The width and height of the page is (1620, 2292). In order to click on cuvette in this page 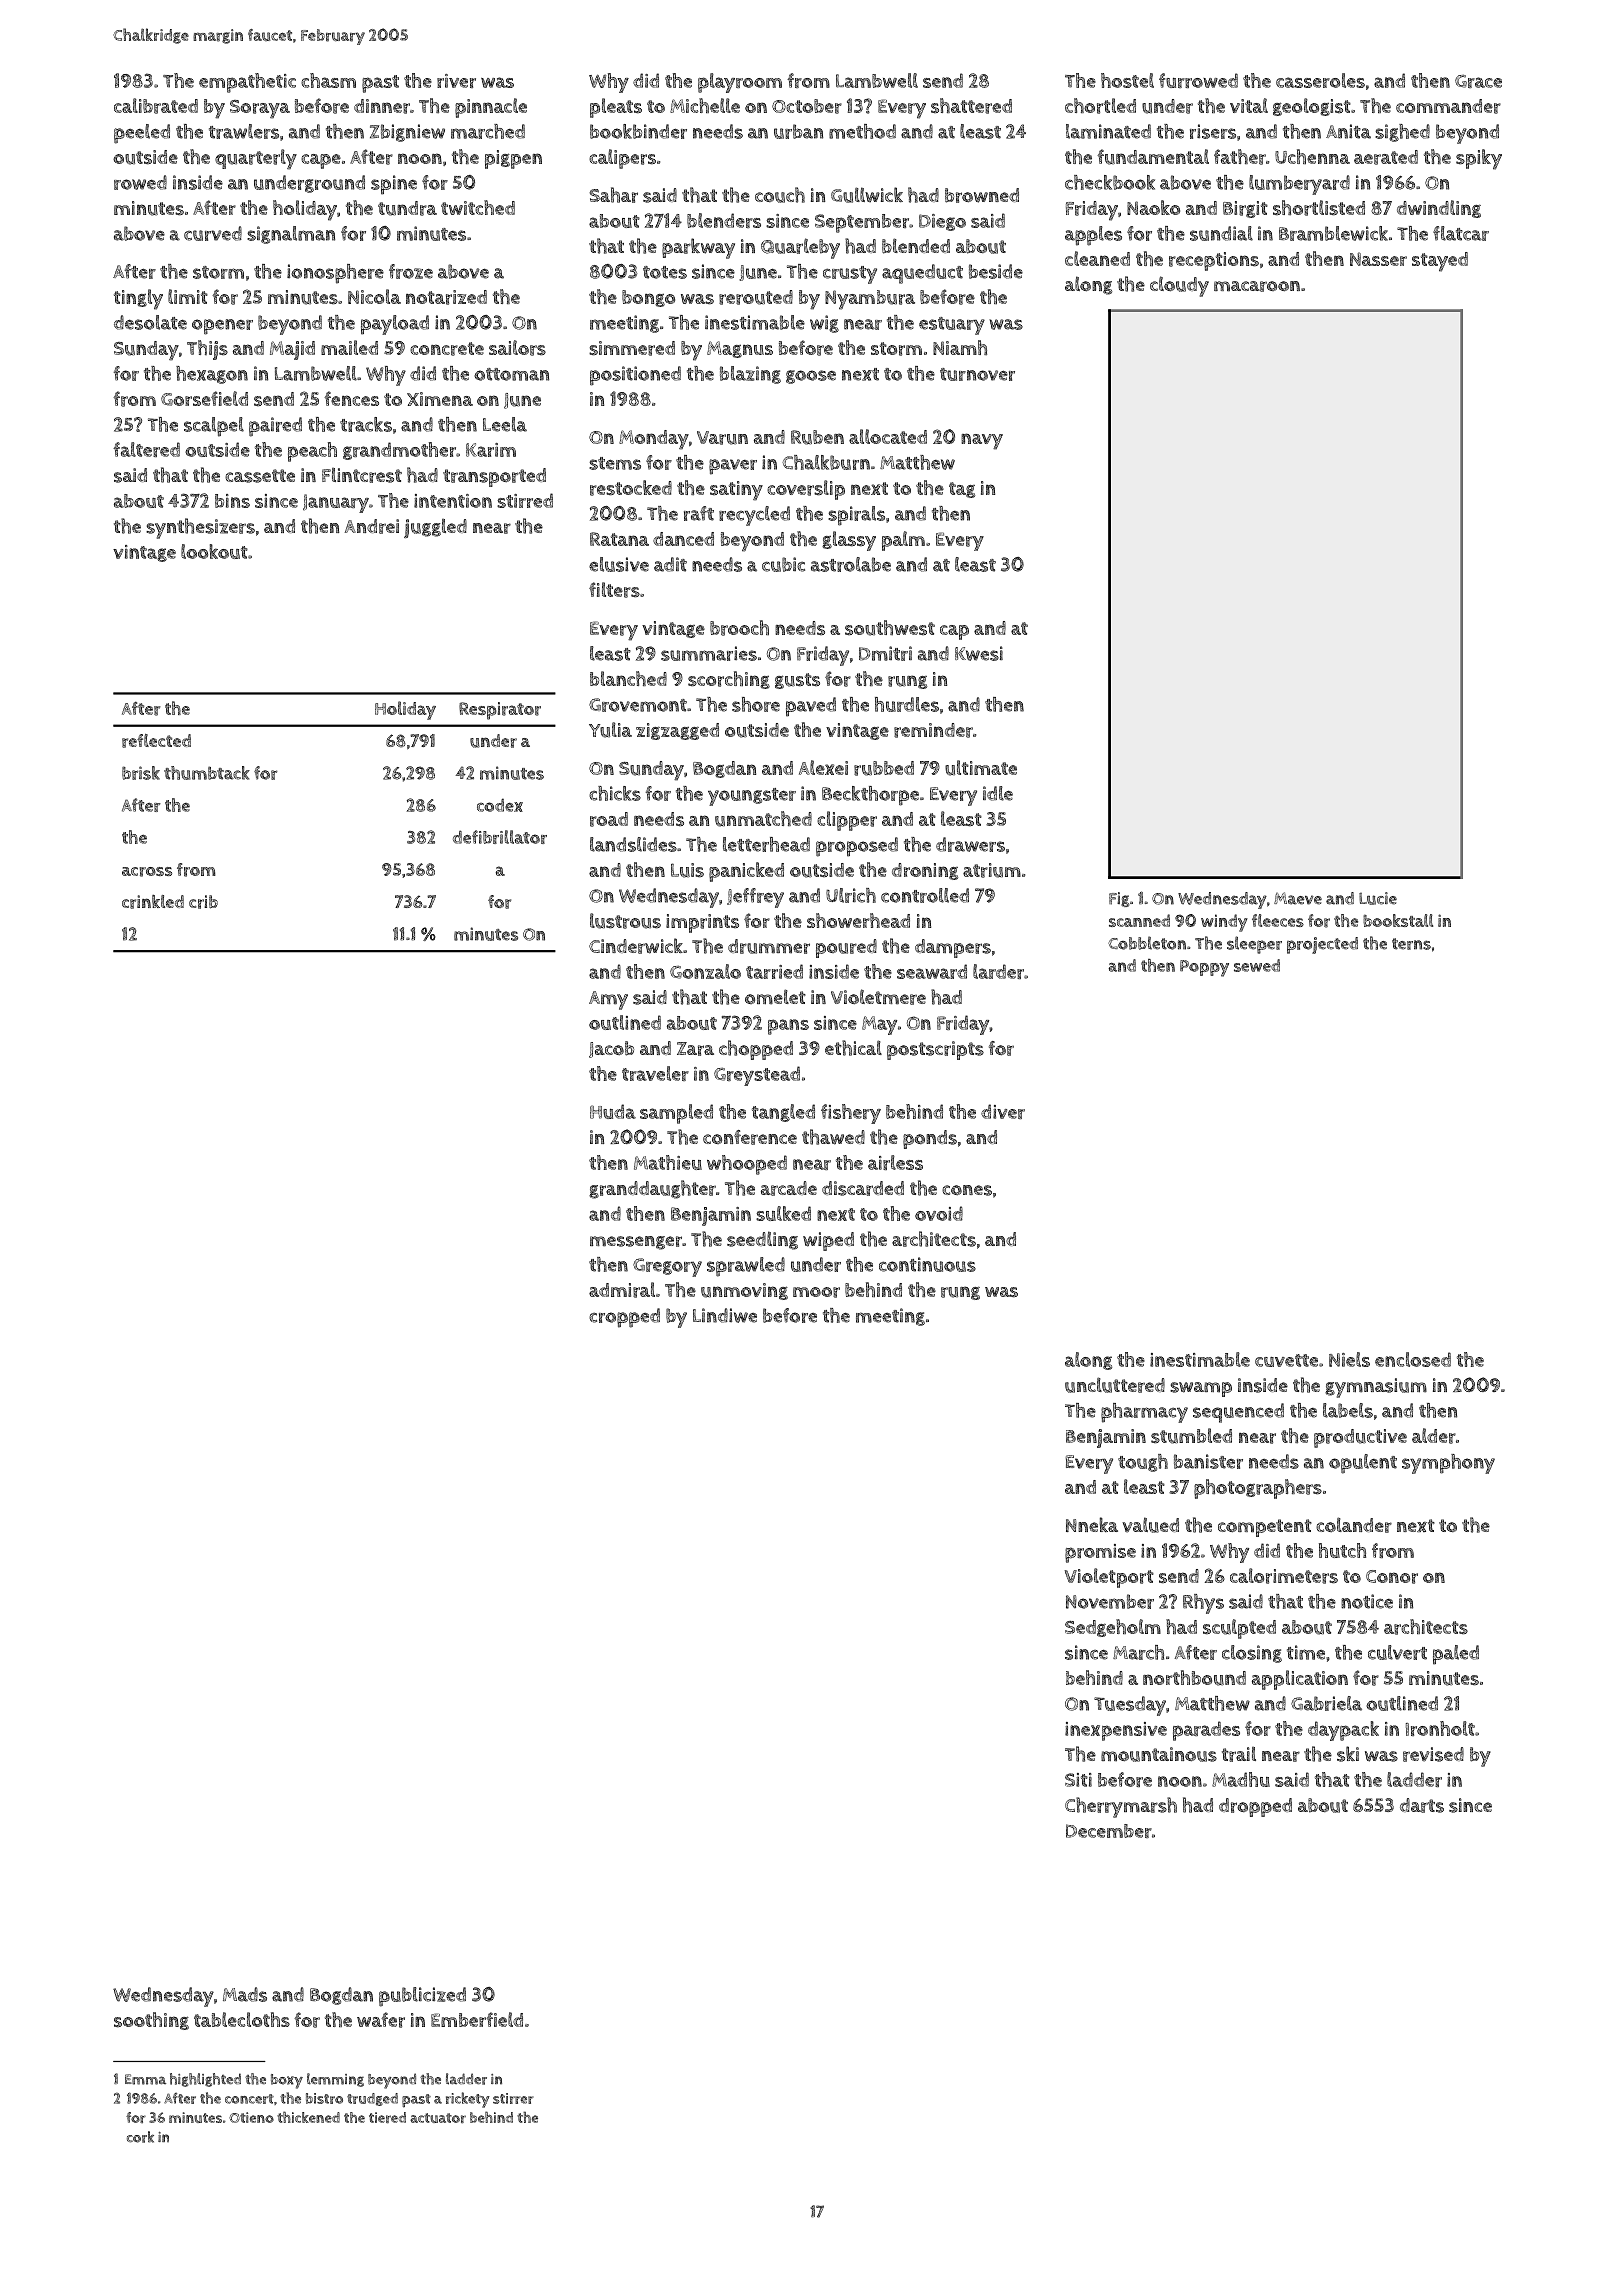, I will do `click(1286, 1360)`.
